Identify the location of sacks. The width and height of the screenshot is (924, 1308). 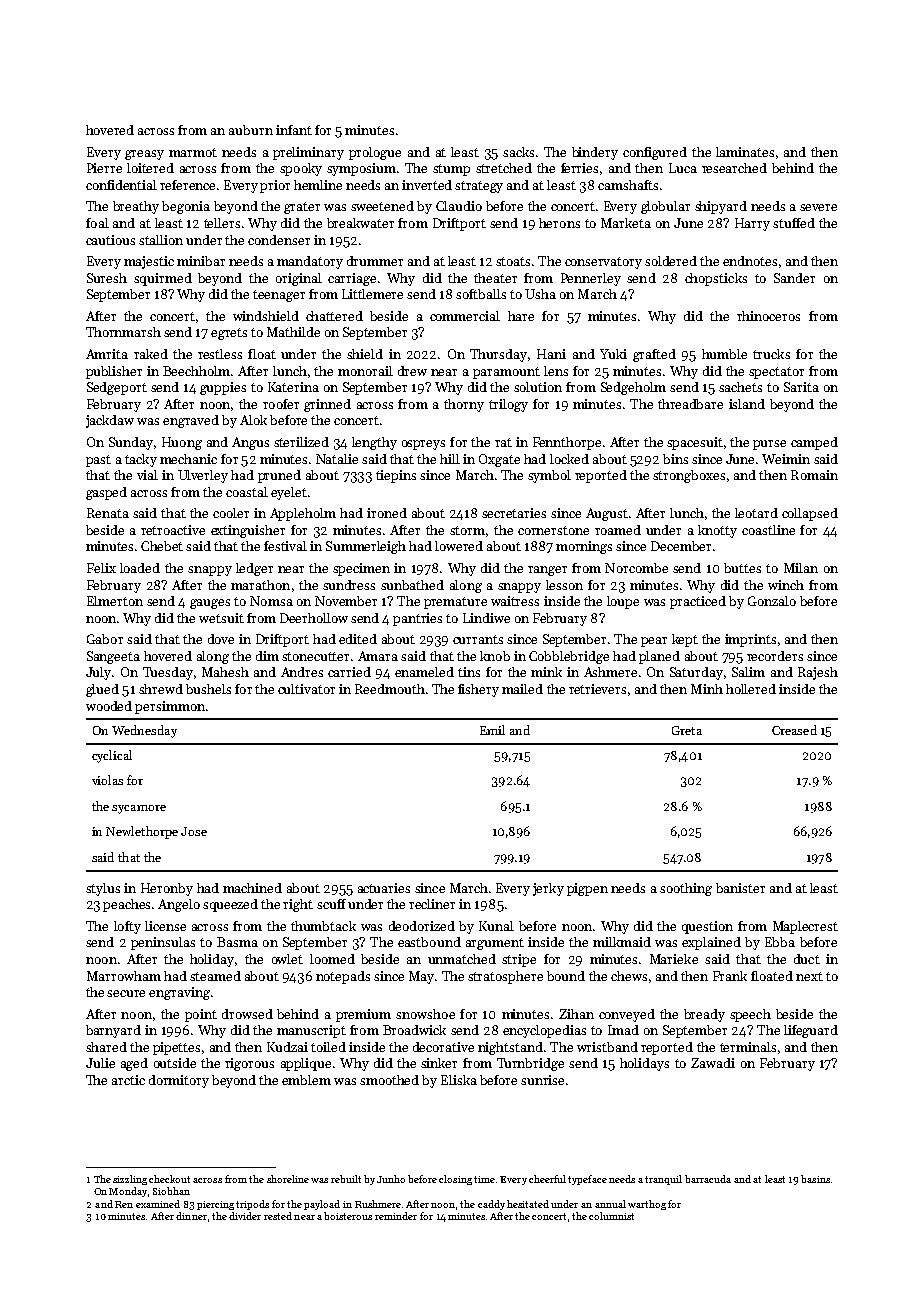
(518, 152).
